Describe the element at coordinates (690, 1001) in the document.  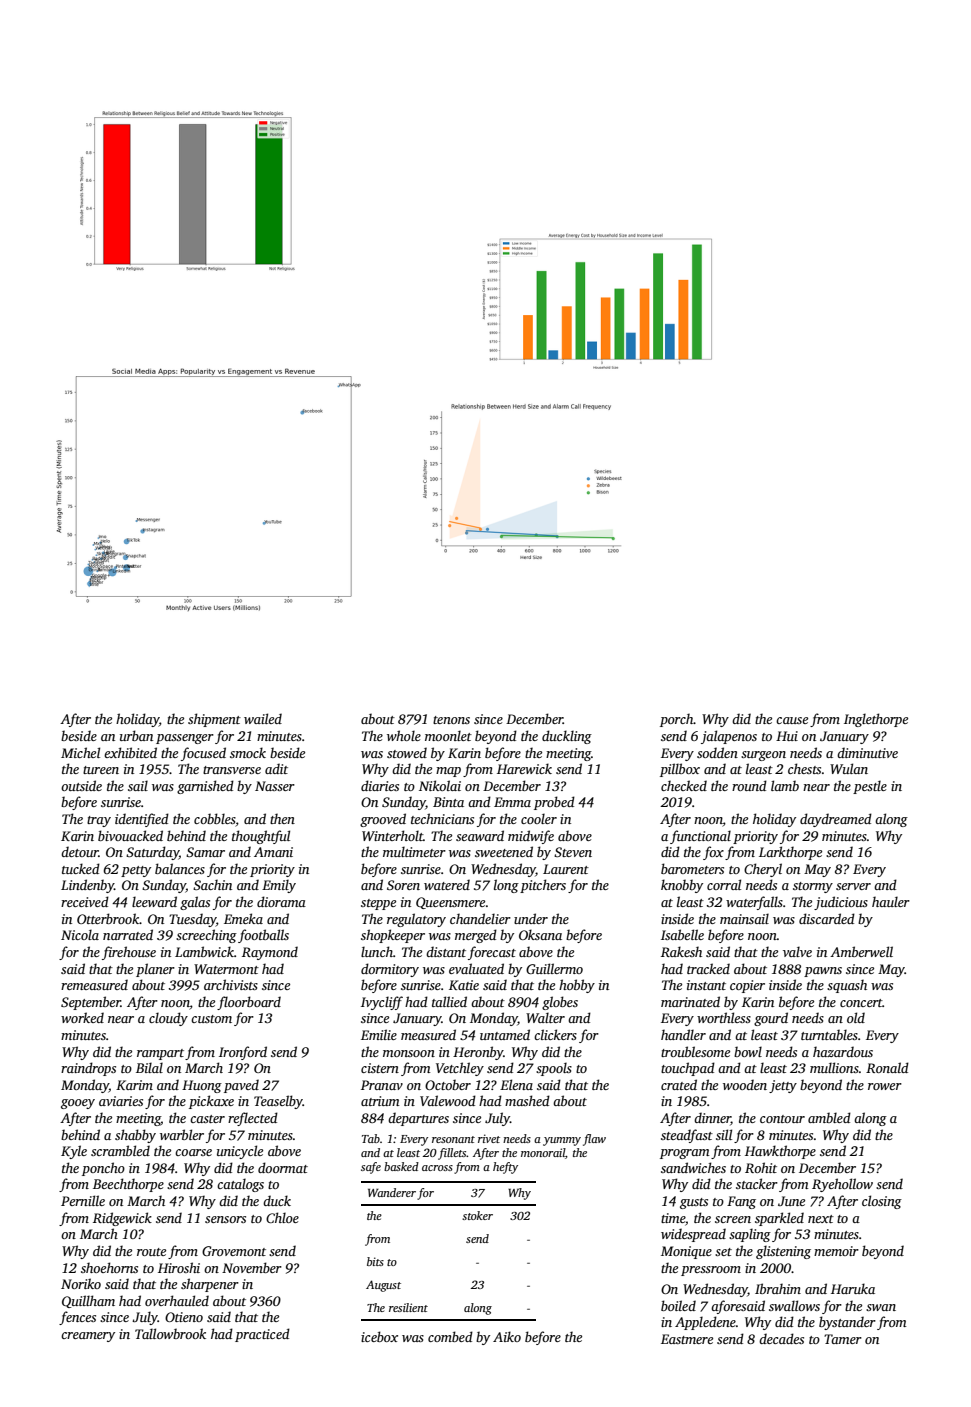
I see `marinated` at that location.
